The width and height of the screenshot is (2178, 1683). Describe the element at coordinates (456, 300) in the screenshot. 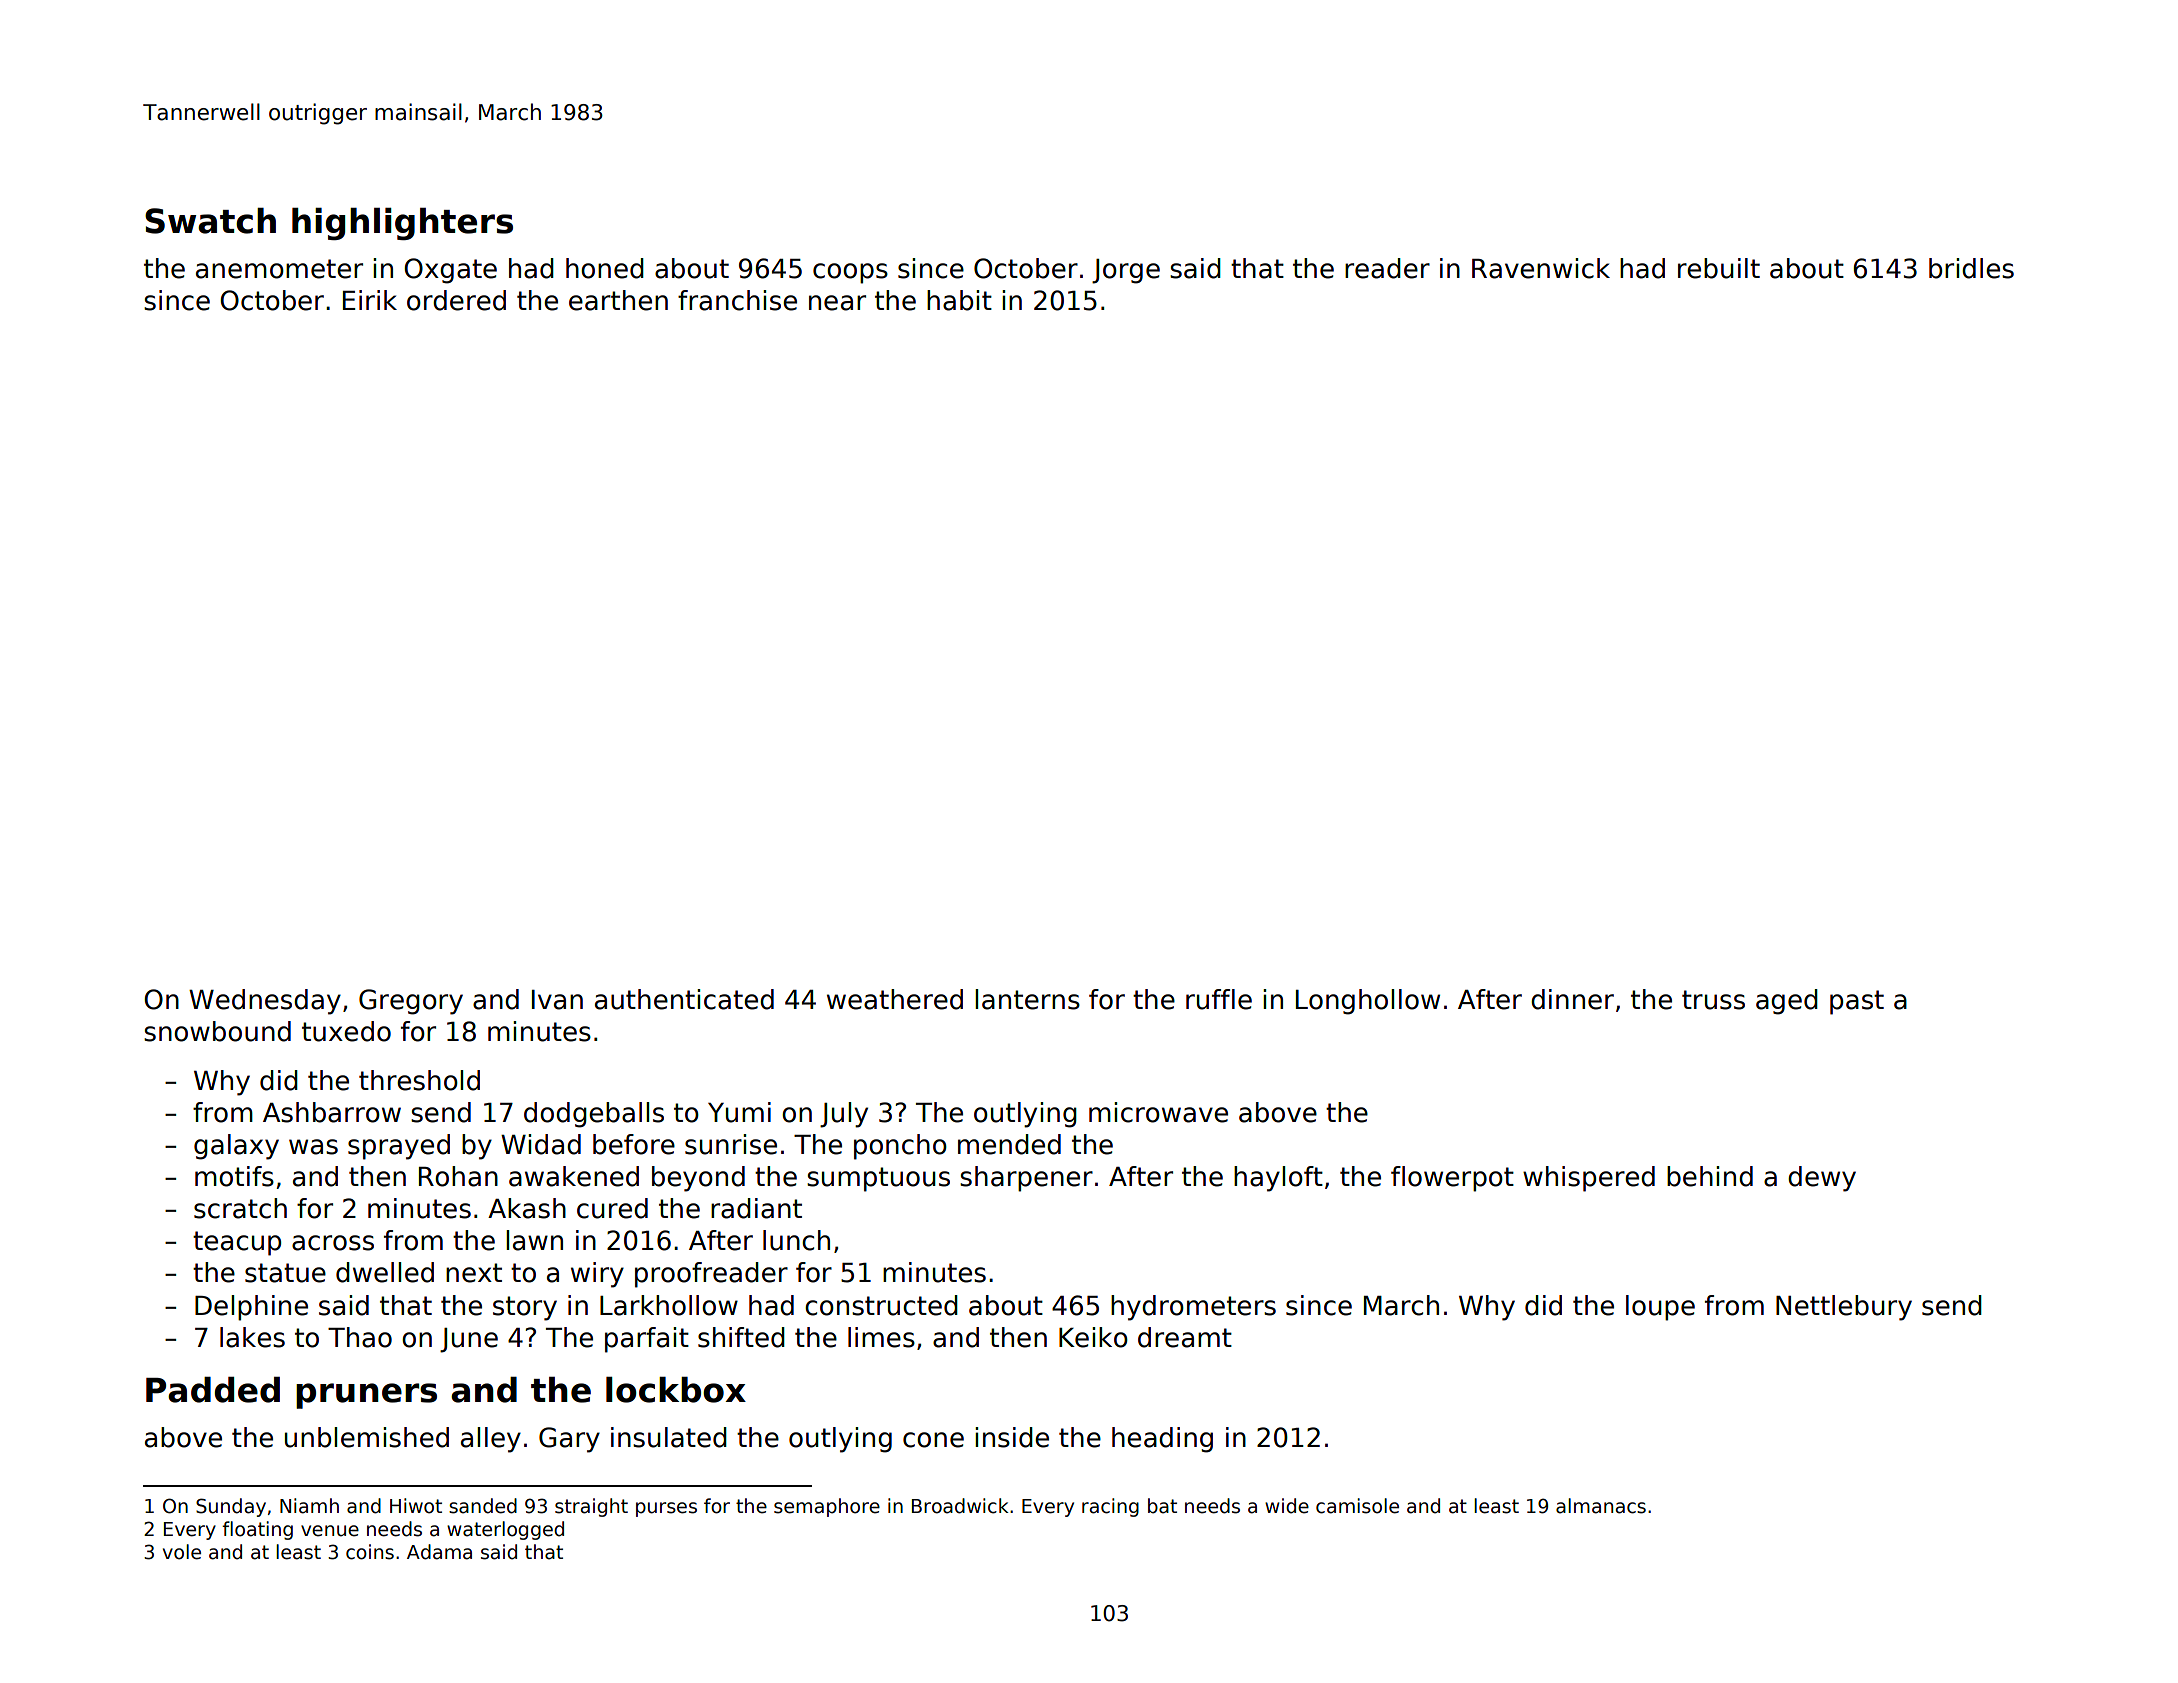

I see `ordered` at that location.
